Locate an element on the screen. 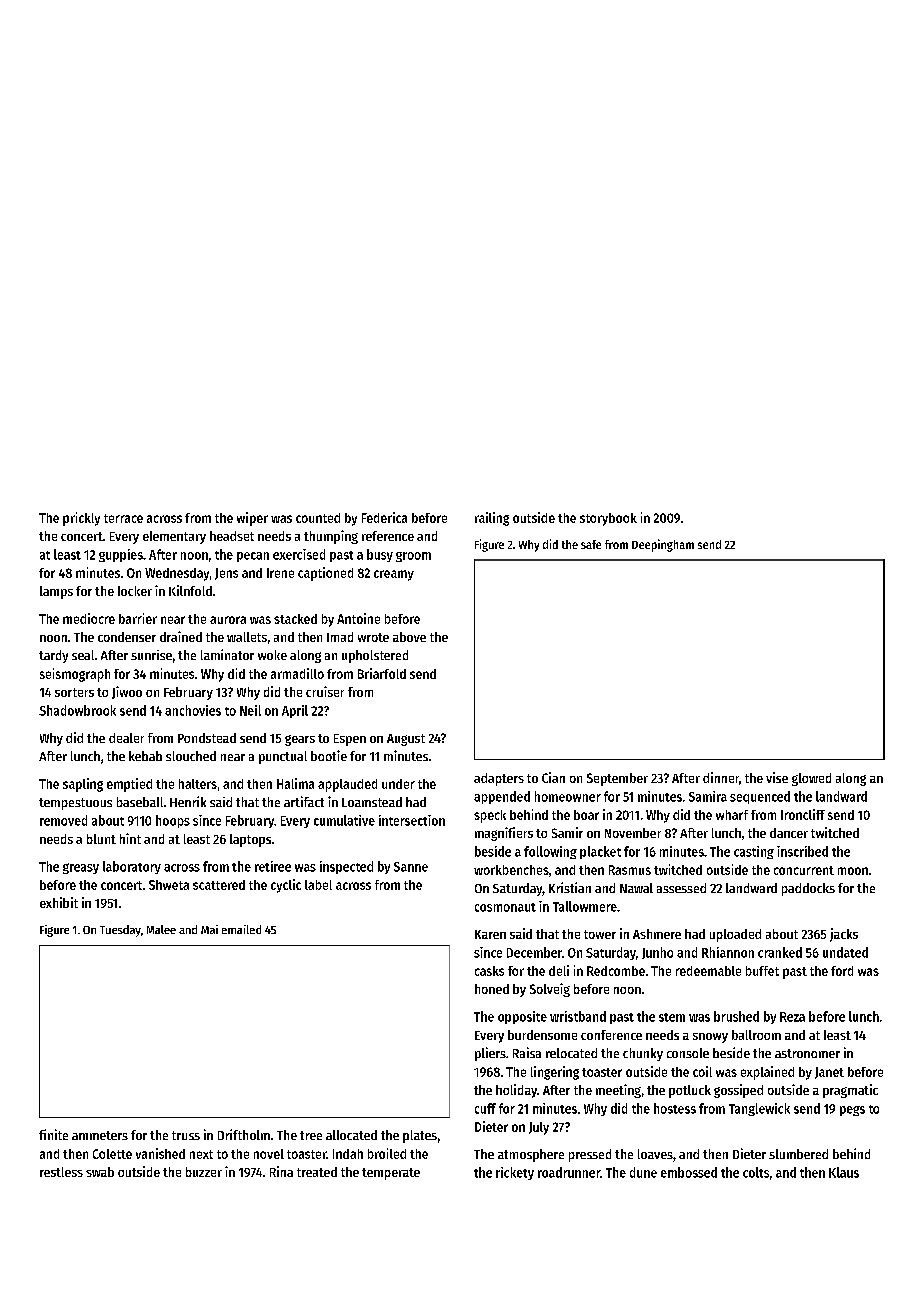  assessed is located at coordinates (681, 888).
